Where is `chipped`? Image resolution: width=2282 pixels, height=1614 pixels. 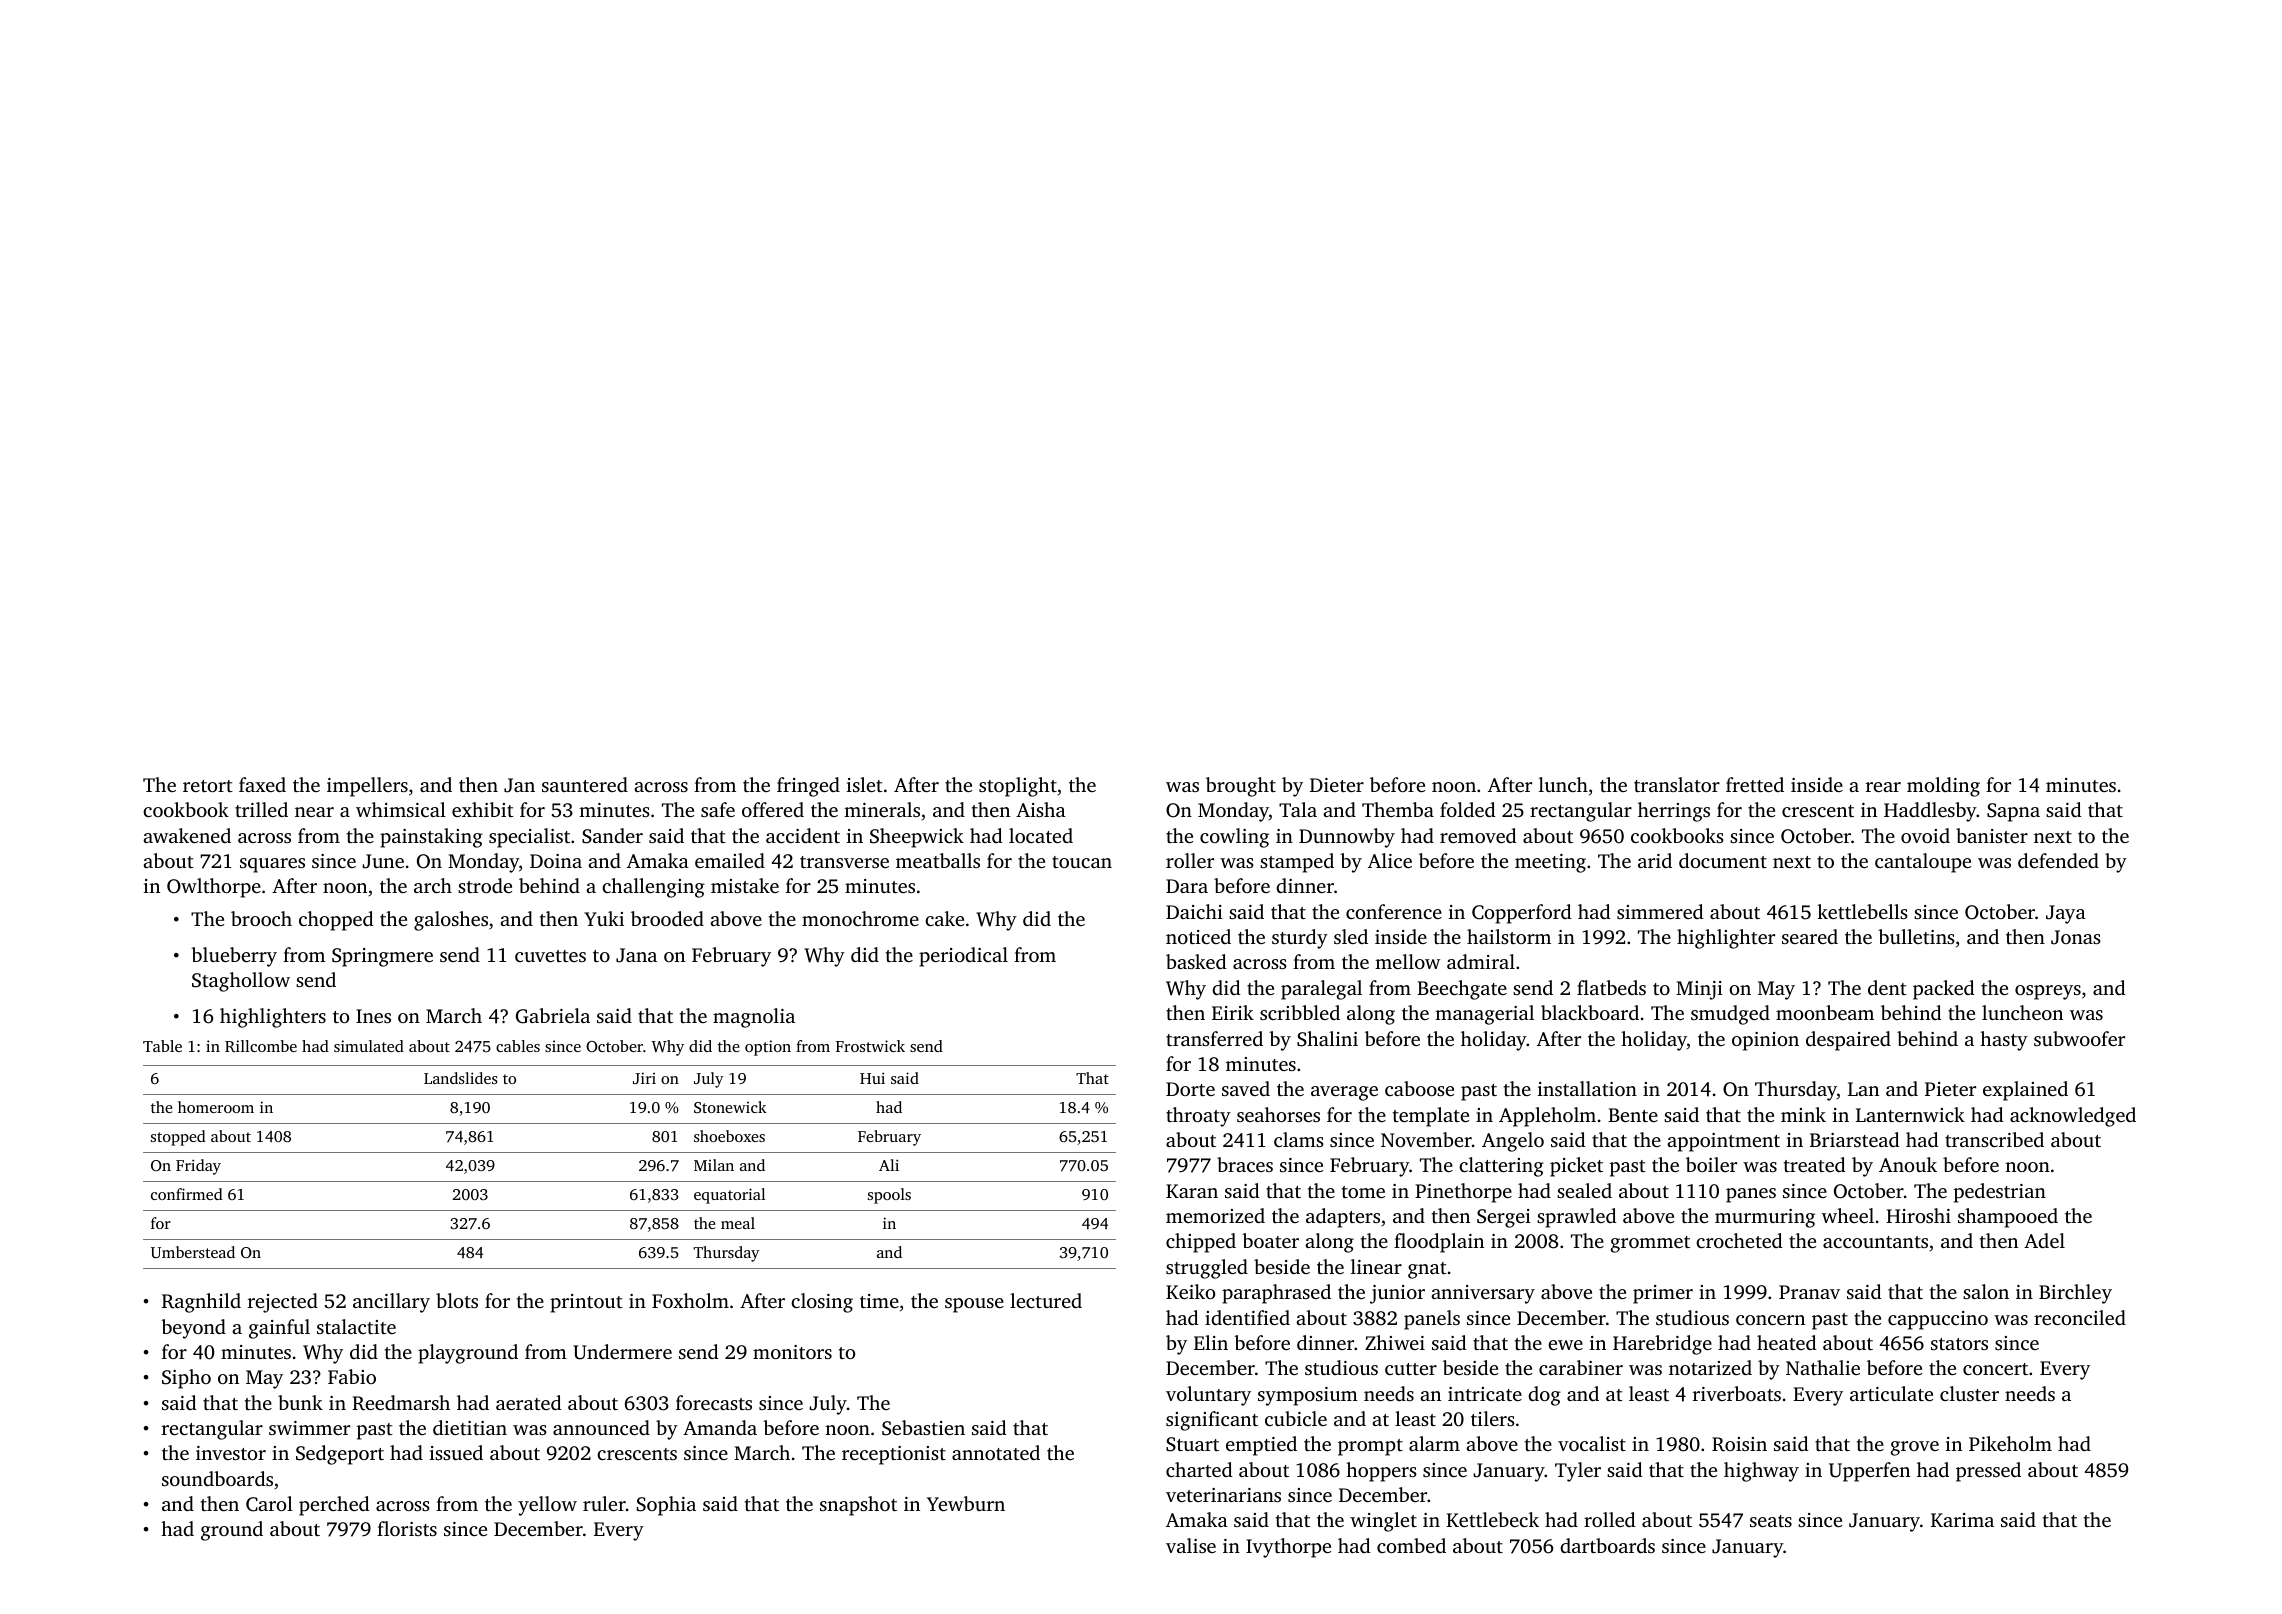
chipped is located at coordinates (1201, 1243).
